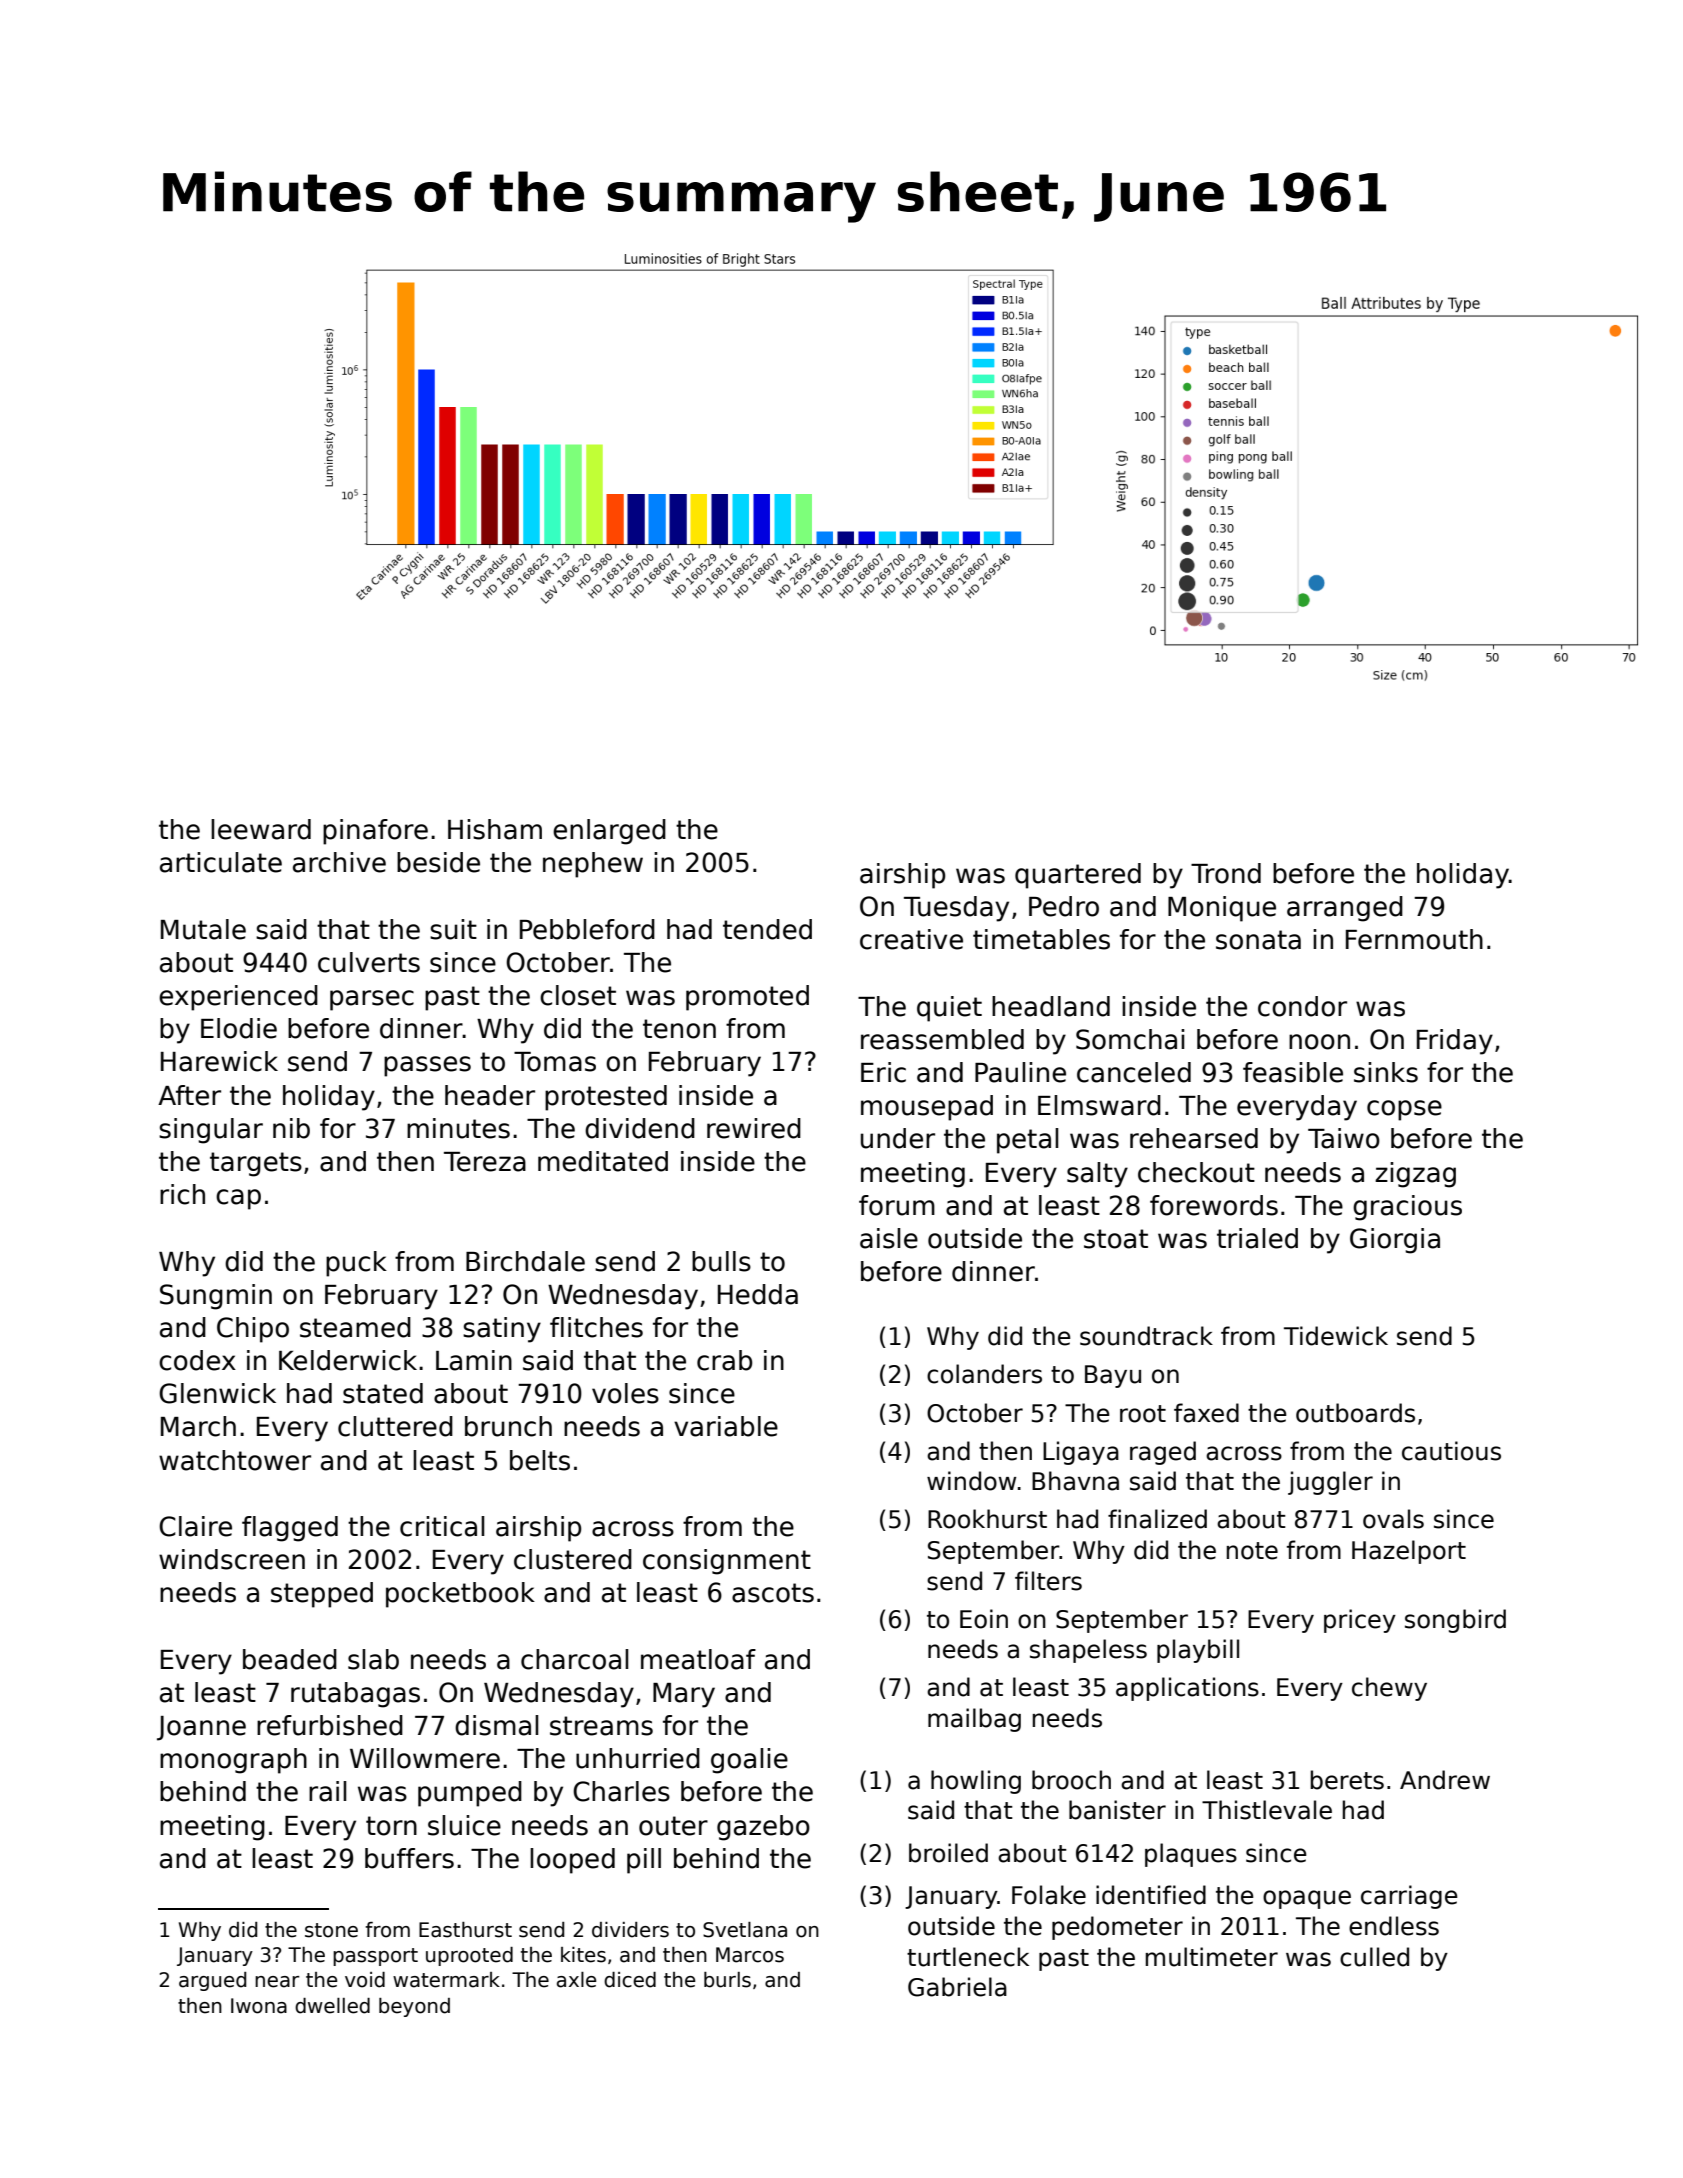  What do you see at coordinates (1027, 1141) in the screenshot?
I see `petal` at bounding box center [1027, 1141].
